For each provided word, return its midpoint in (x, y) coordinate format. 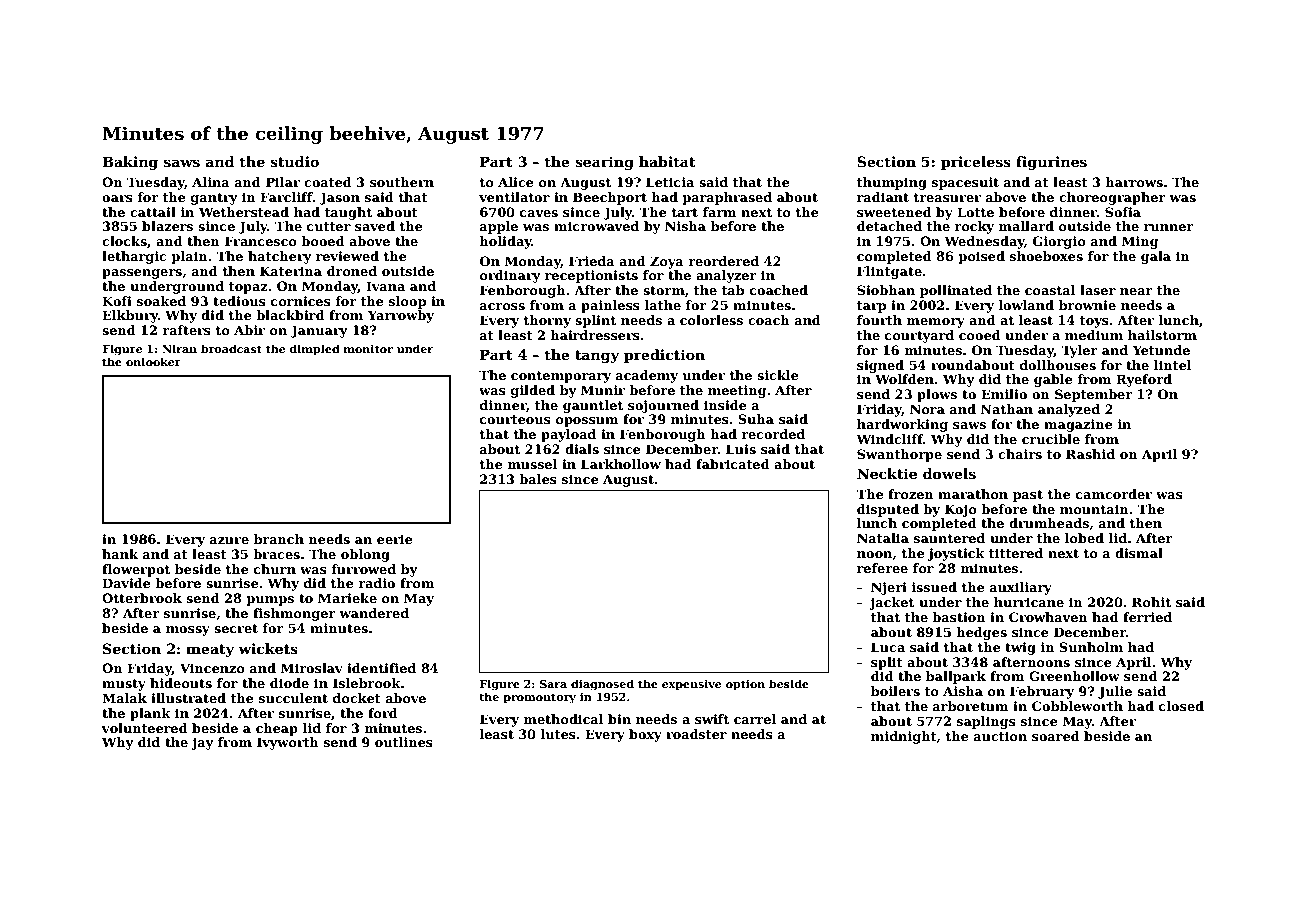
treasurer (947, 197)
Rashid (1090, 454)
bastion (959, 617)
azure (229, 540)
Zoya (667, 262)
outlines (404, 742)
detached (889, 226)
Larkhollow (621, 464)
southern (402, 182)
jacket (891, 603)
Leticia (670, 182)
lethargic (134, 257)
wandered (374, 613)
